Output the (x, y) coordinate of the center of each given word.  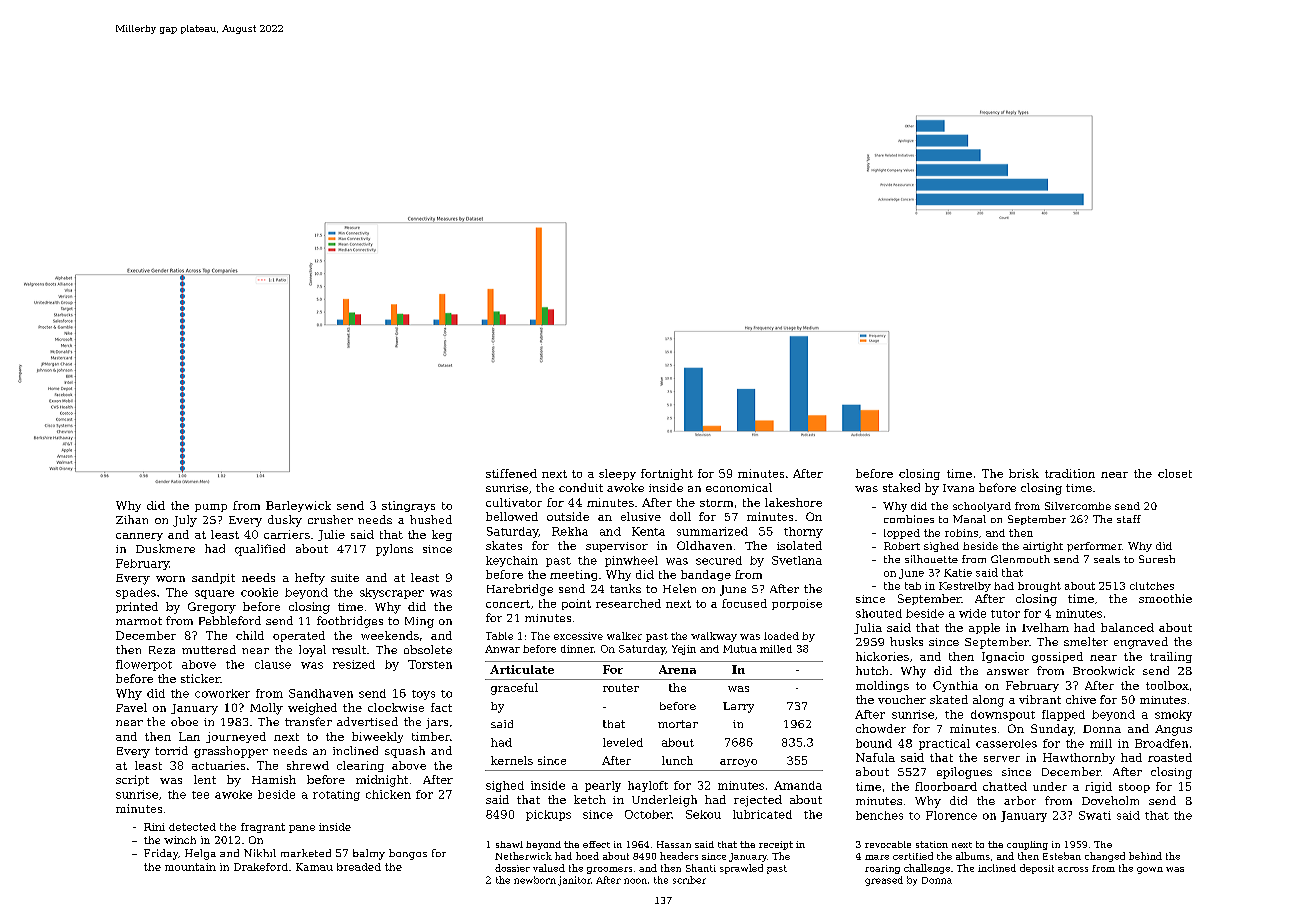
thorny (803, 532)
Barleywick (298, 506)
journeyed (236, 737)
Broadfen (1161, 743)
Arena (677, 669)
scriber (689, 880)
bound (874, 743)
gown (1150, 870)
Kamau (314, 867)
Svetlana (797, 560)
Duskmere (165, 548)
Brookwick (1104, 670)
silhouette (931, 559)
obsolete (428, 649)
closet (1175, 473)
